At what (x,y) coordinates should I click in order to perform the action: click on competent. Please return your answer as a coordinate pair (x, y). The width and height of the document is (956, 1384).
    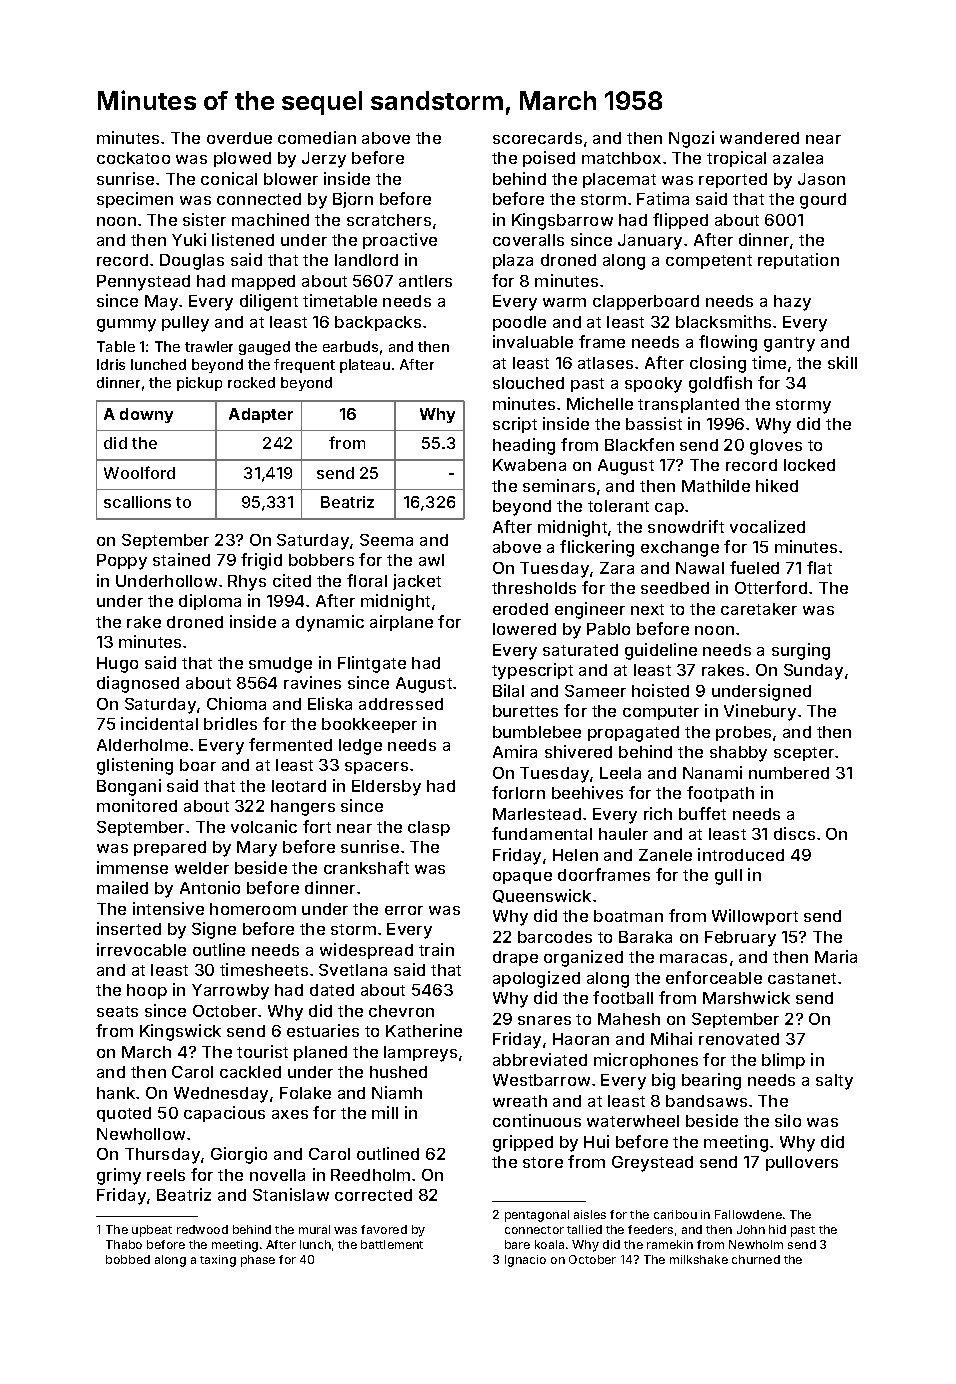
    Looking at the image, I should click on (709, 262).
